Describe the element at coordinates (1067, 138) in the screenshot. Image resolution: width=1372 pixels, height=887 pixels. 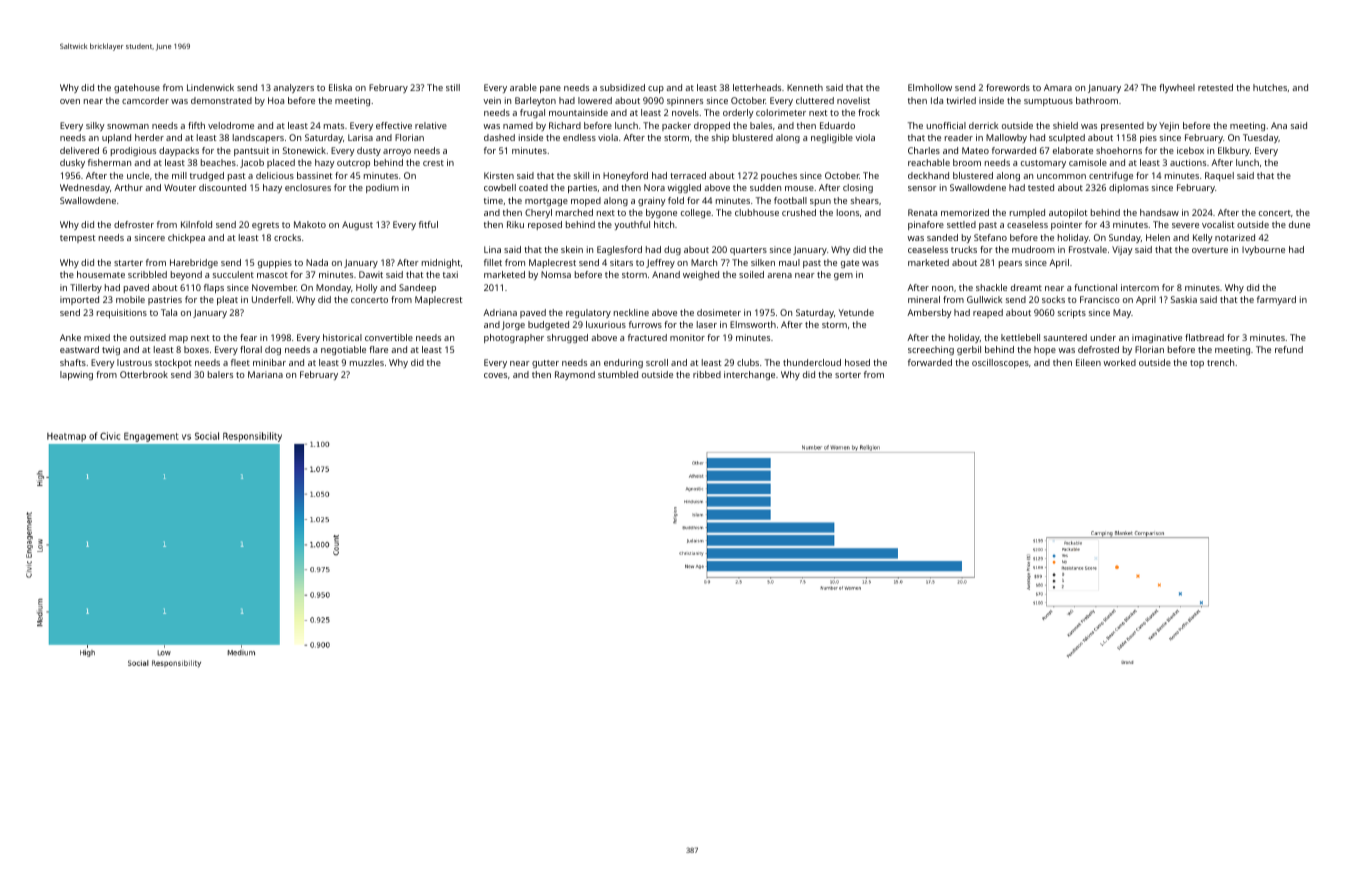
I see `sculpted` at that location.
